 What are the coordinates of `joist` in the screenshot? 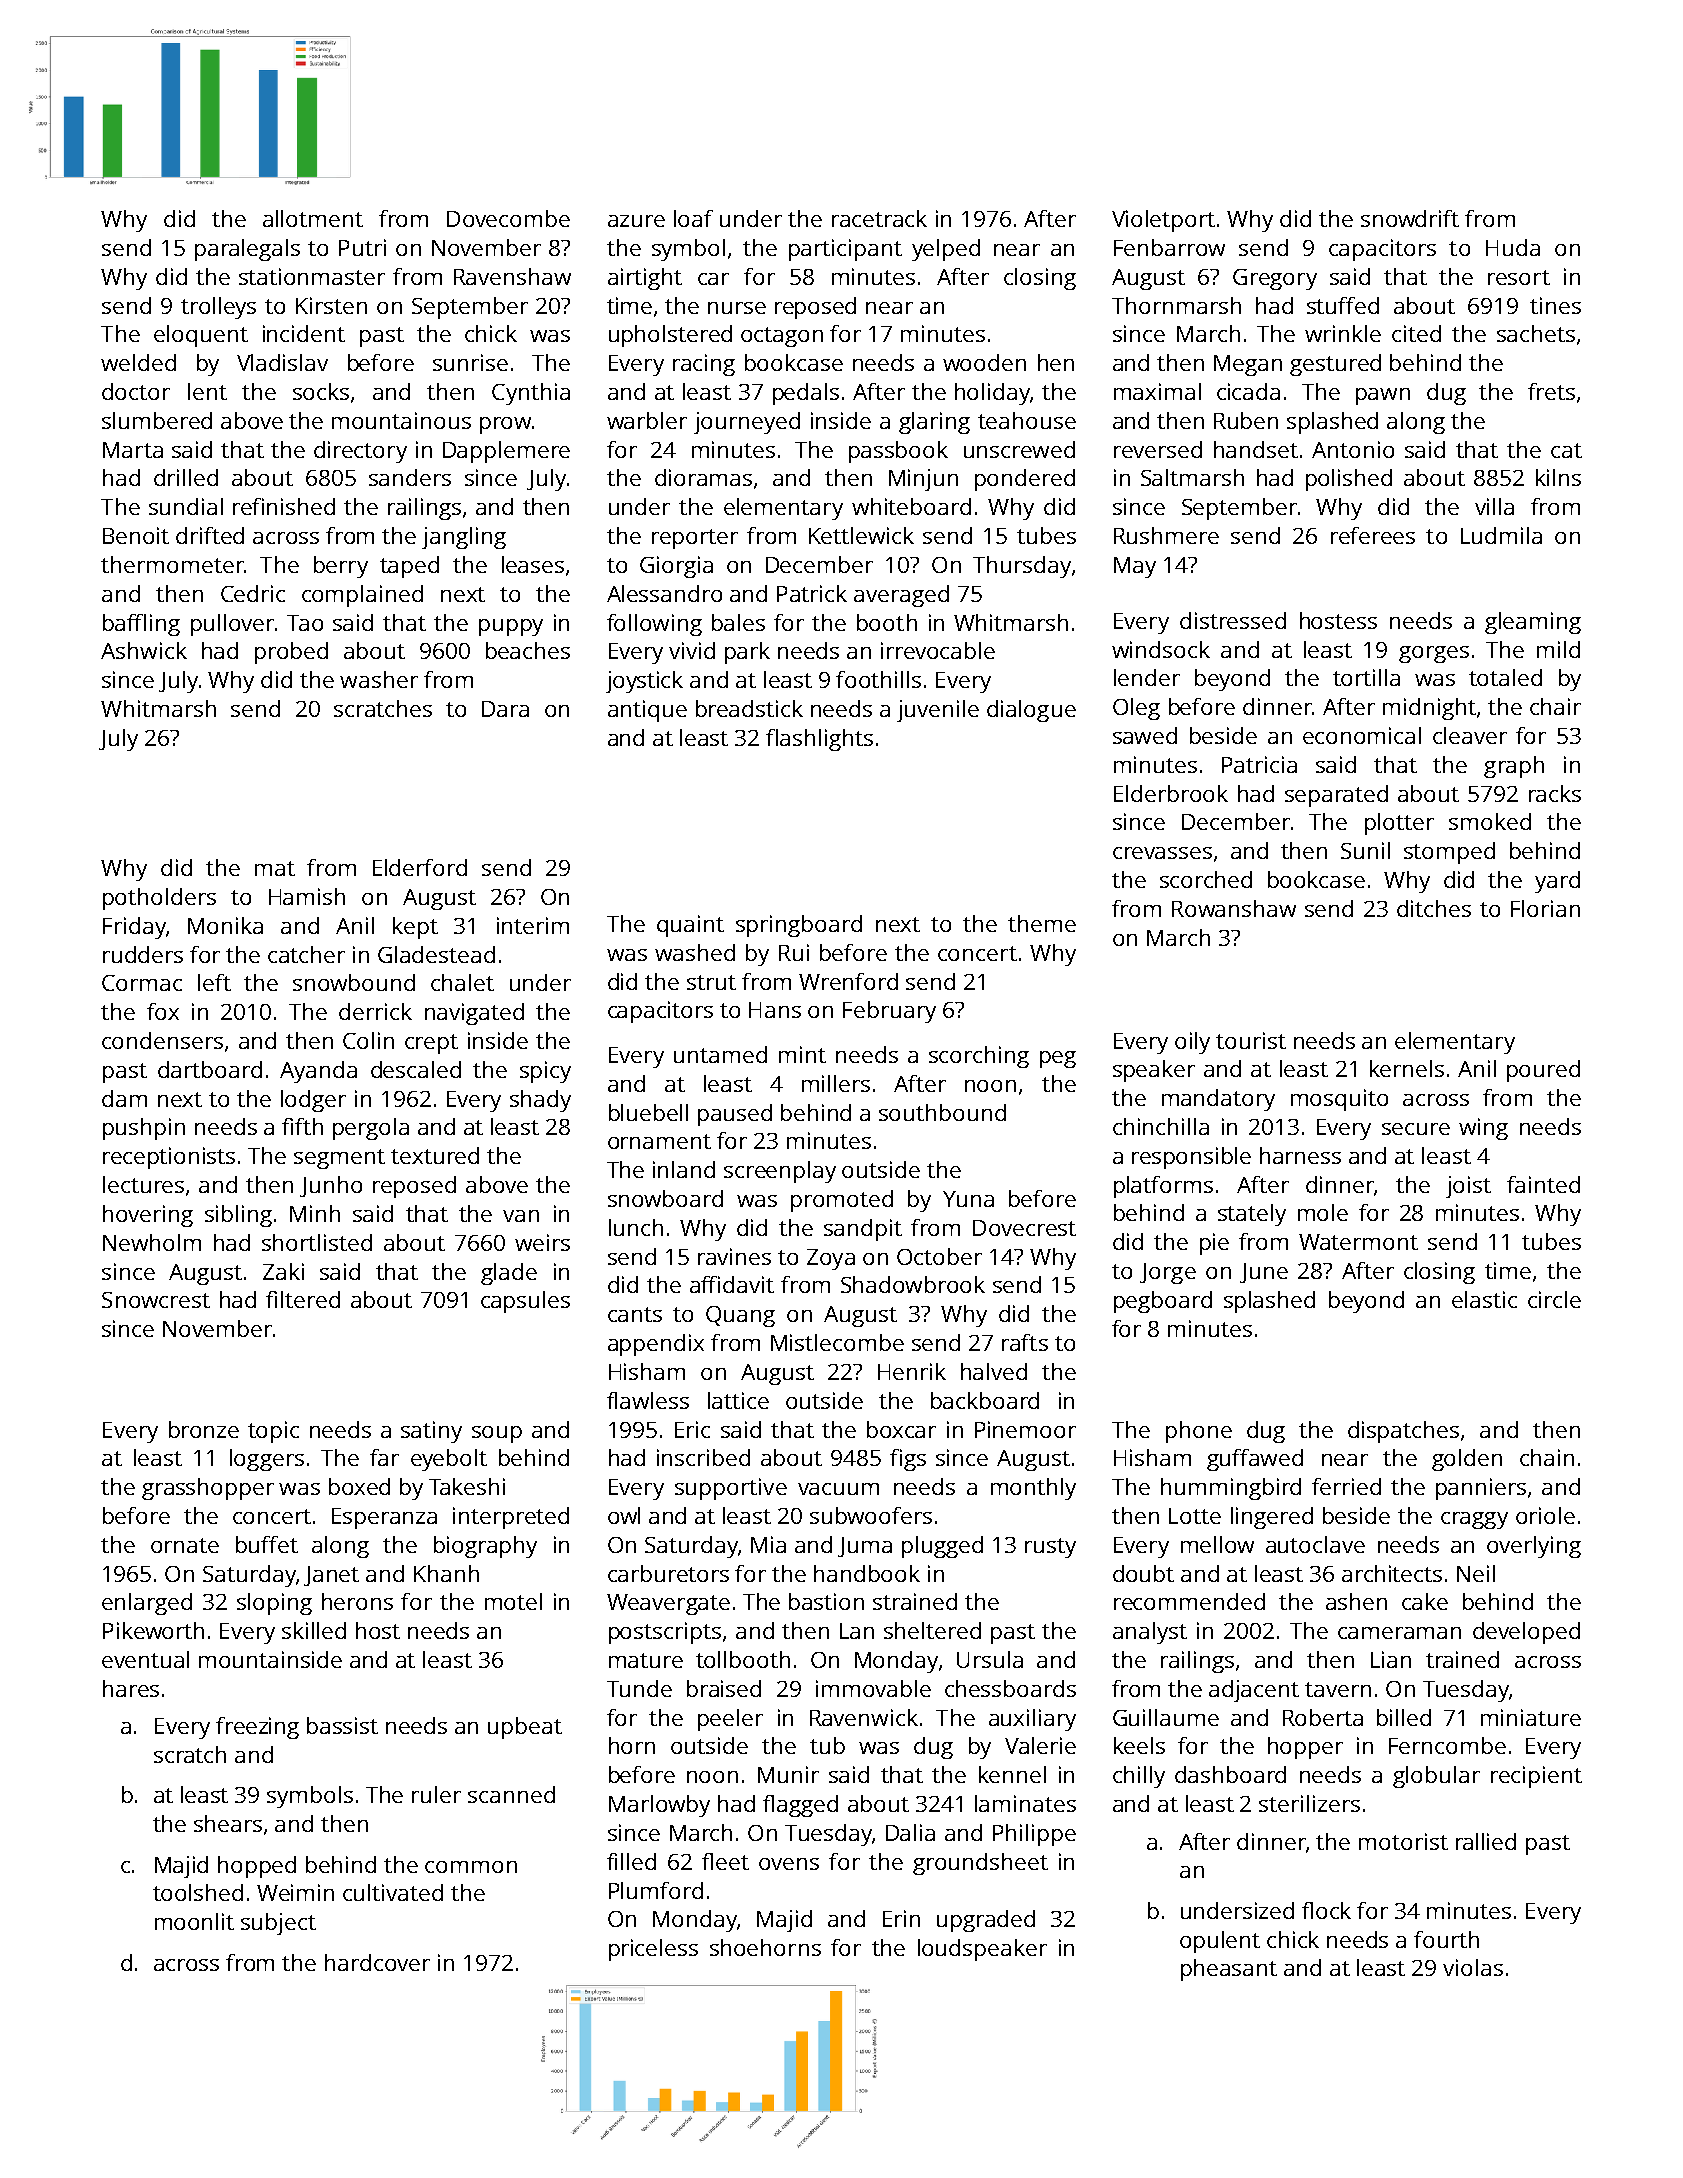 It's located at (1468, 1187).
